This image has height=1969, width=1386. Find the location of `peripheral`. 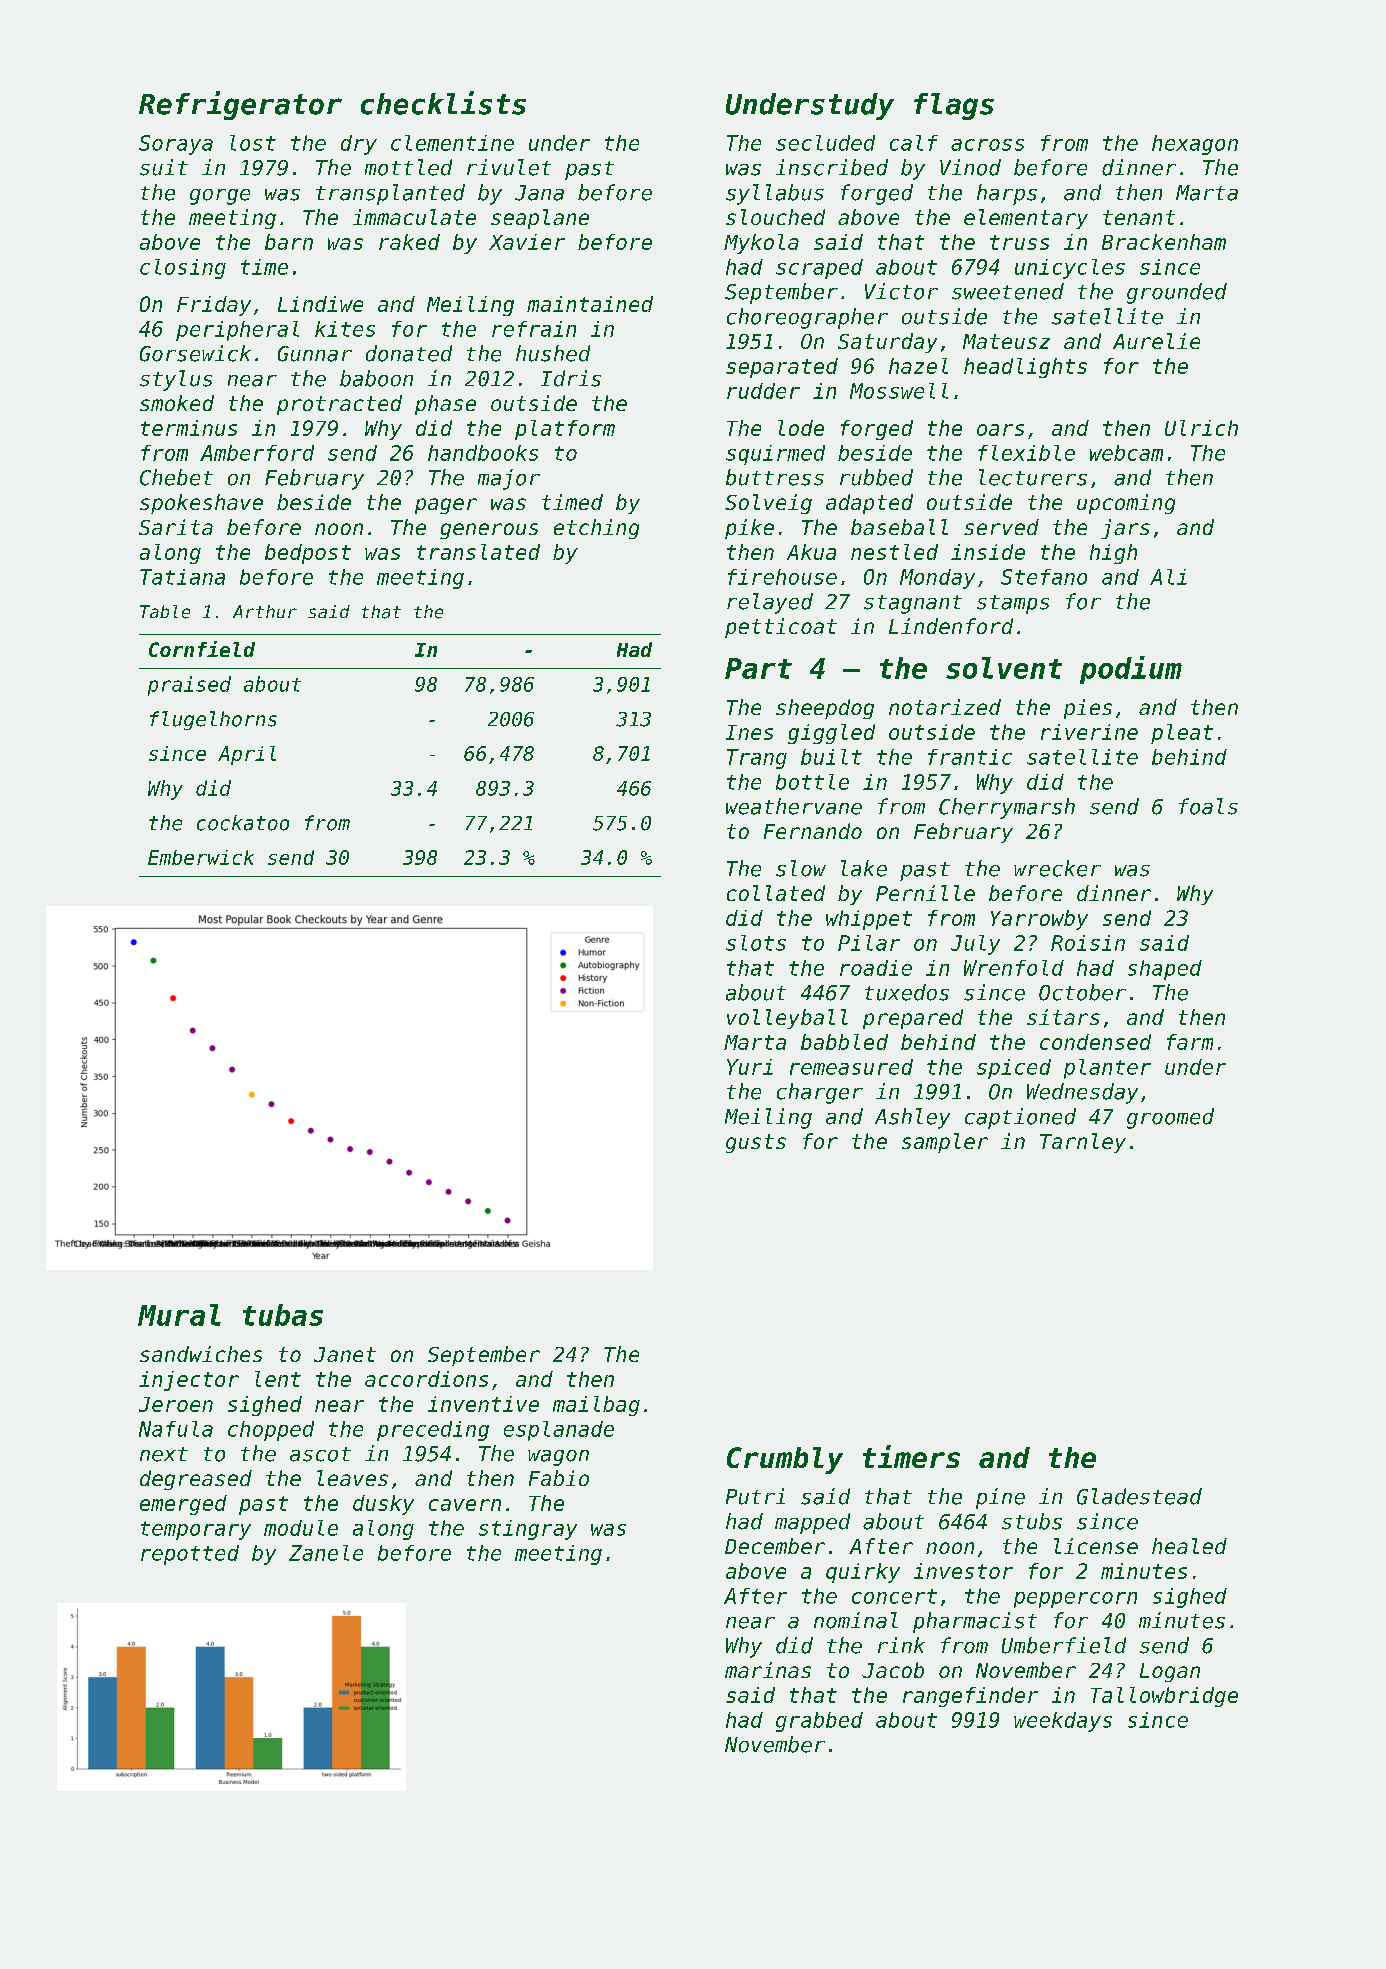

peripheral is located at coordinates (237, 331).
